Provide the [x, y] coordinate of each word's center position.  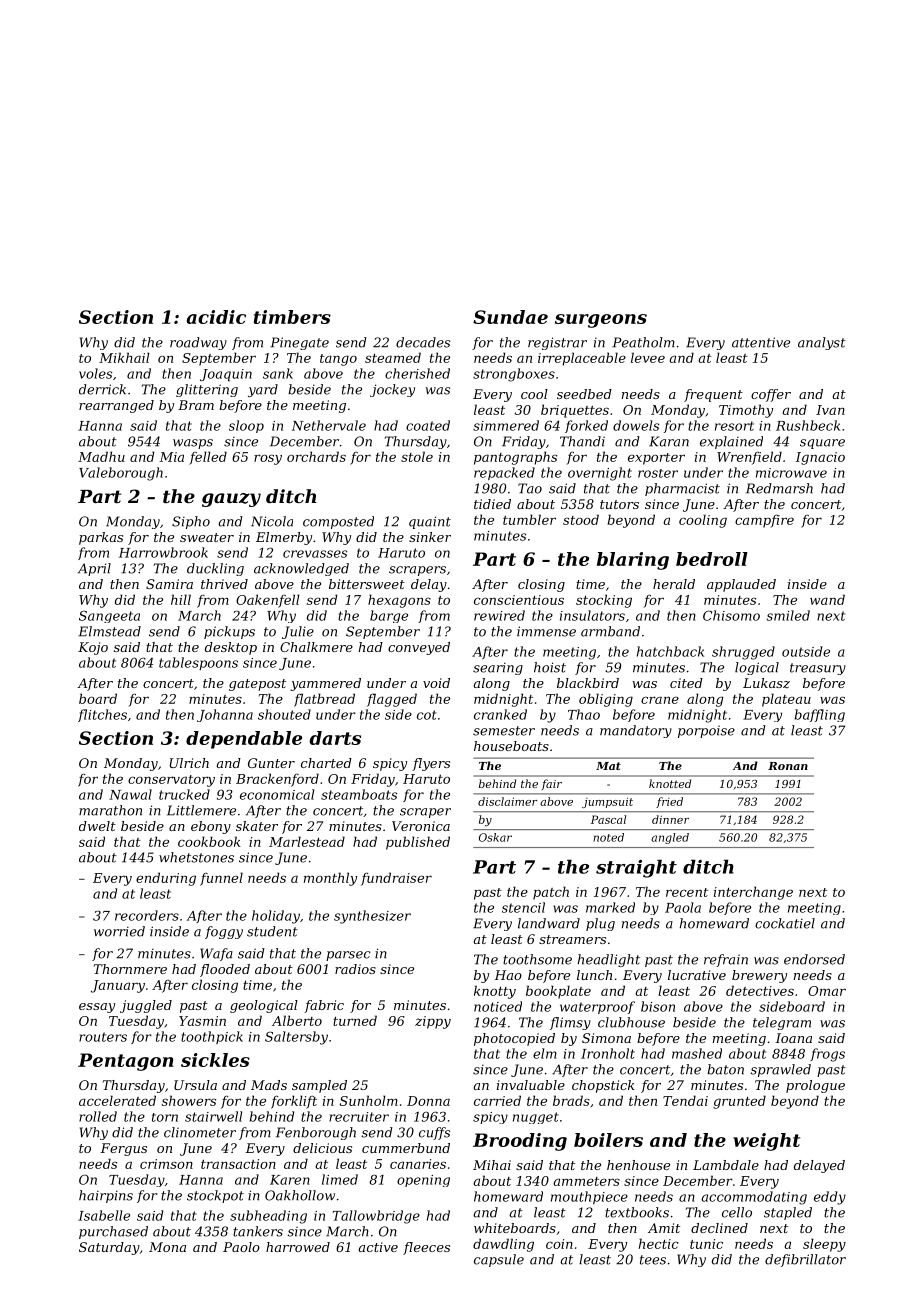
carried [497, 1100]
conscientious [519, 600]
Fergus [123, 1149]
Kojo [93, 648]
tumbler [529, 519]
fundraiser [396, 879]
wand [827, 599]
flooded [225, 970]
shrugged [743, 653]
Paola [683, 907]
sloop [246, 426]
